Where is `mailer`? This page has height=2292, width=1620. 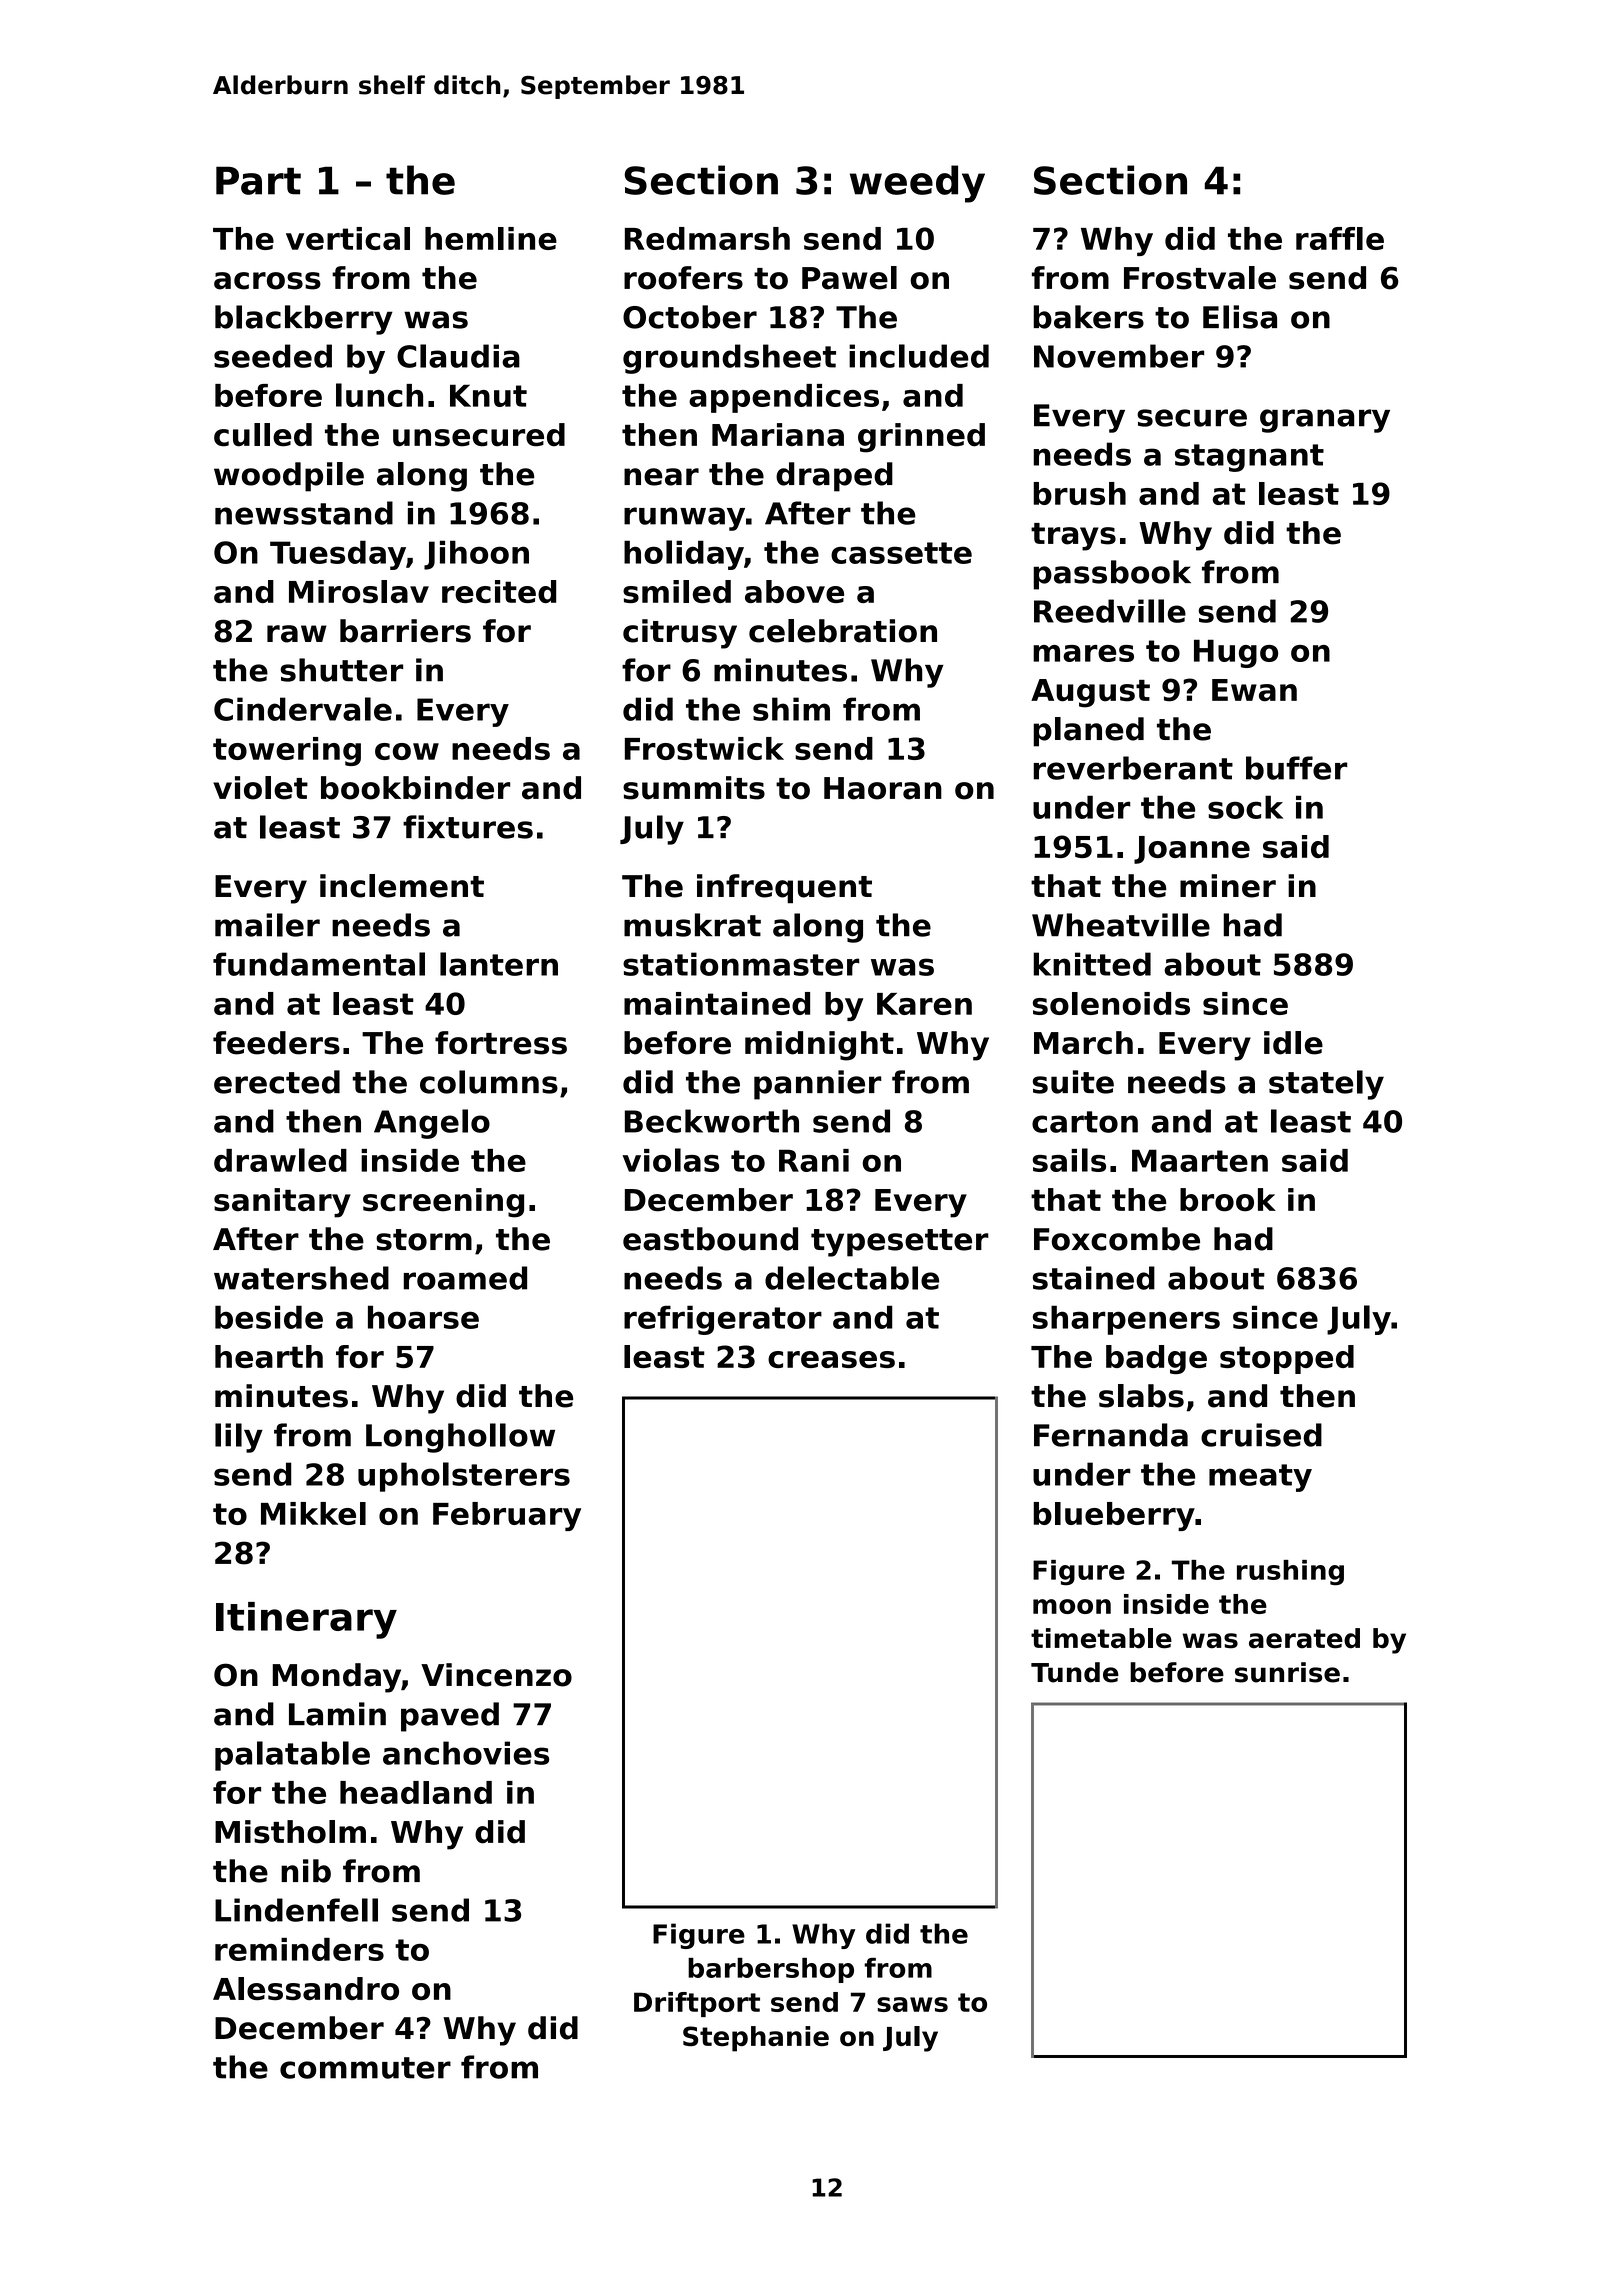
mailer is located at coordinates (267, 925).
